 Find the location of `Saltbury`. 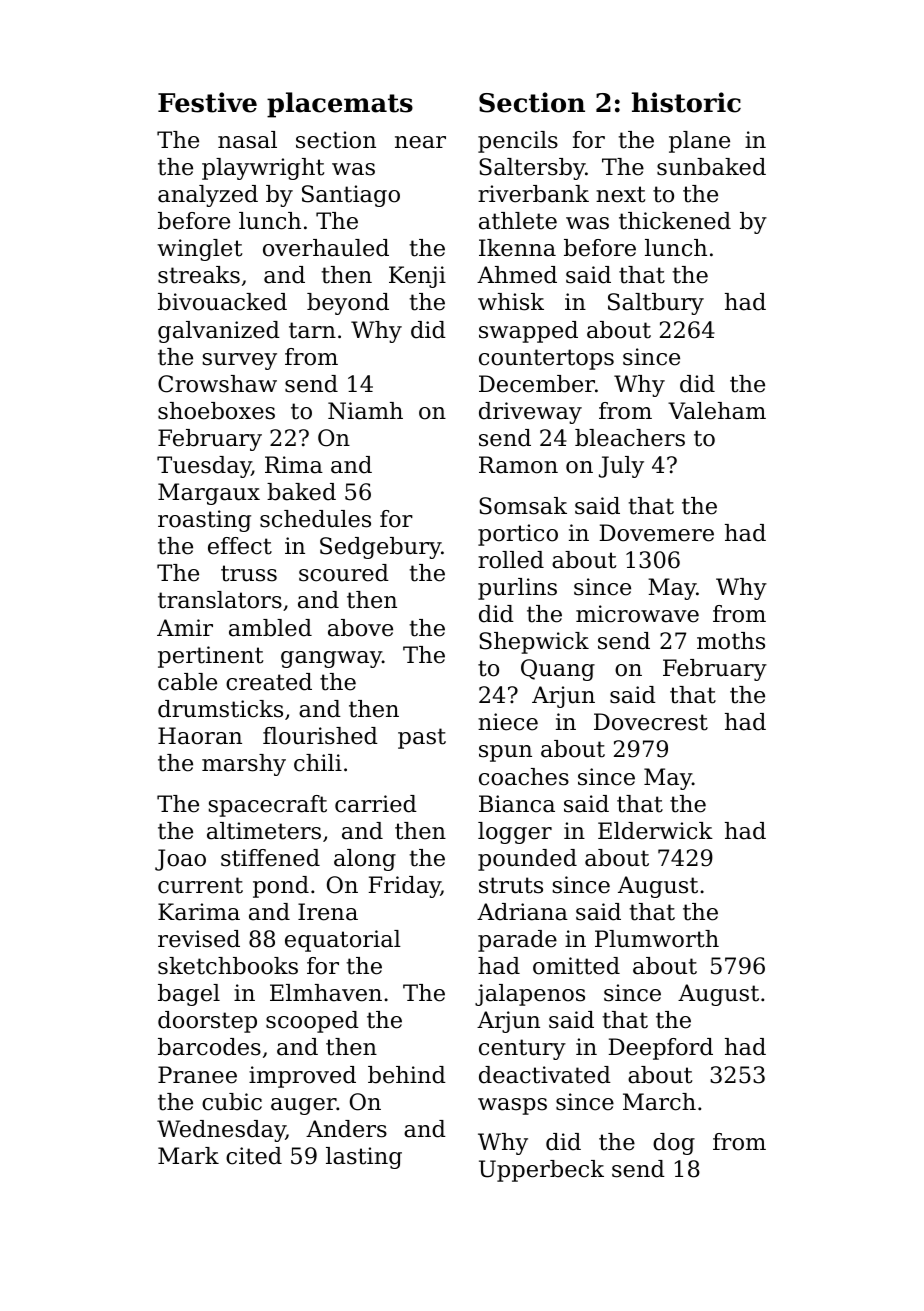

Saltbury is located at coordinates (656, 304).
